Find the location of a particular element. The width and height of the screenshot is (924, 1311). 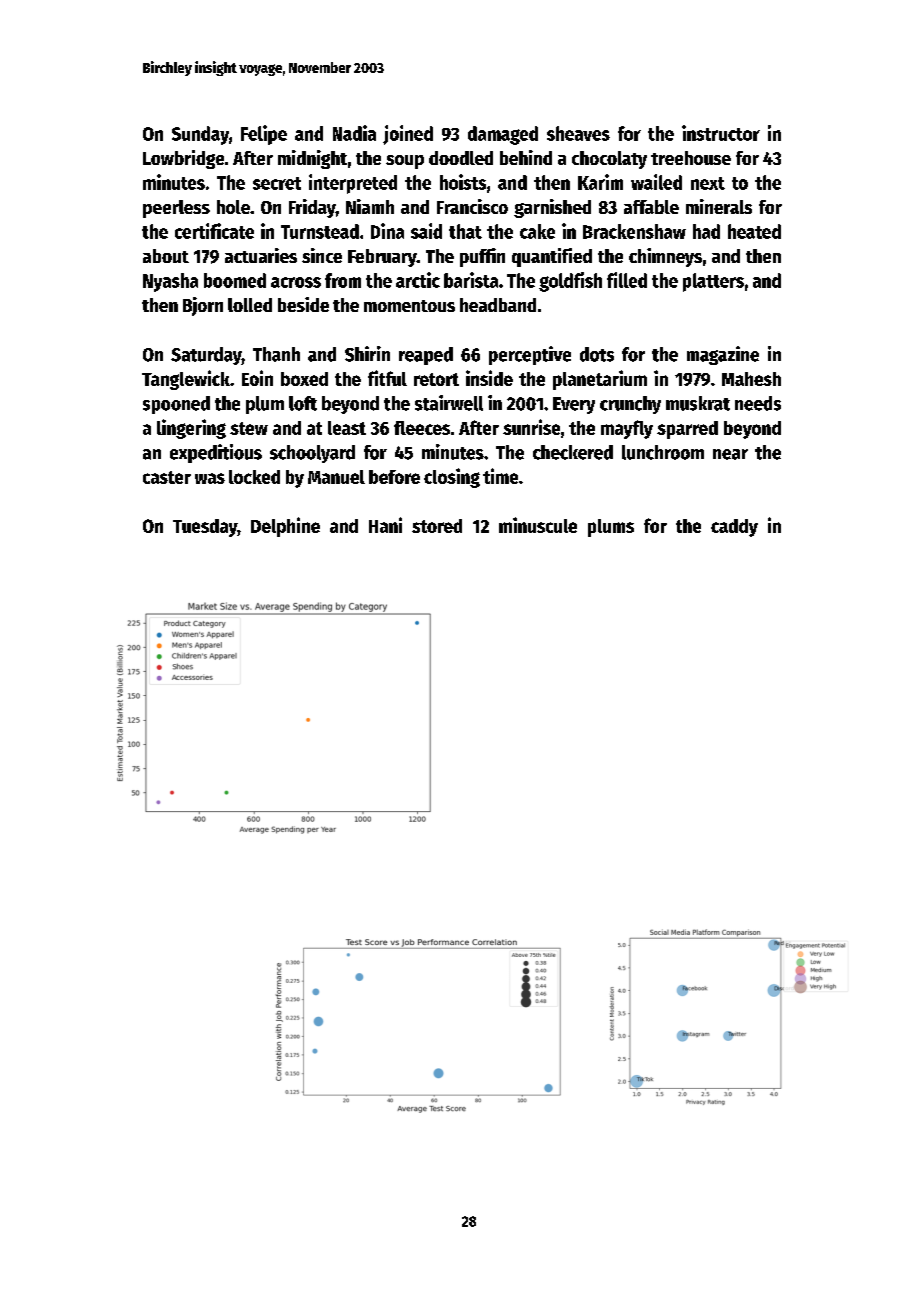

damaged is located at coordinates (503, 135).
